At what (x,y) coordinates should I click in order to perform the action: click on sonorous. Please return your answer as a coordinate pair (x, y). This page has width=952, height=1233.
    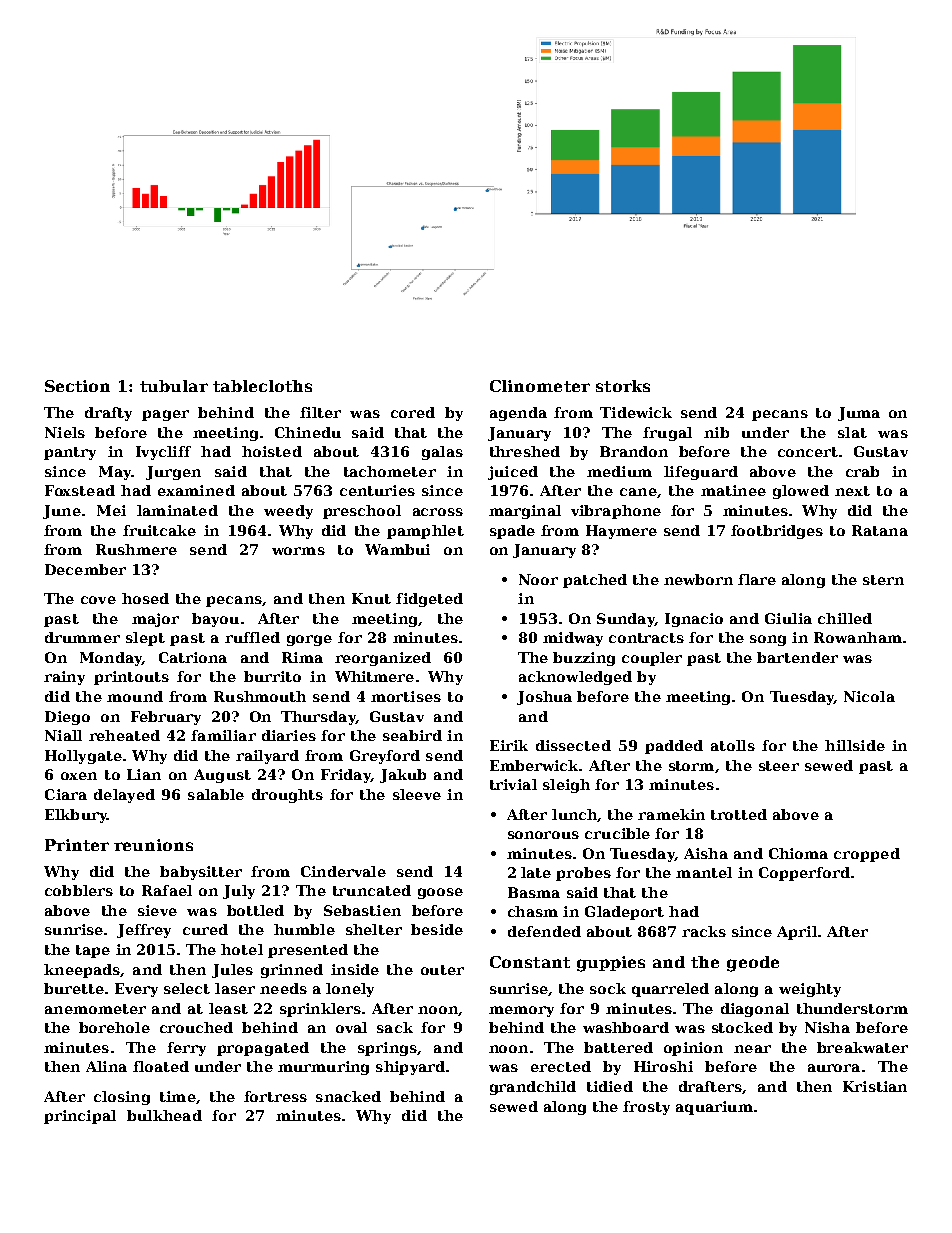
    Looking at the image, I should click on (543, 835).
